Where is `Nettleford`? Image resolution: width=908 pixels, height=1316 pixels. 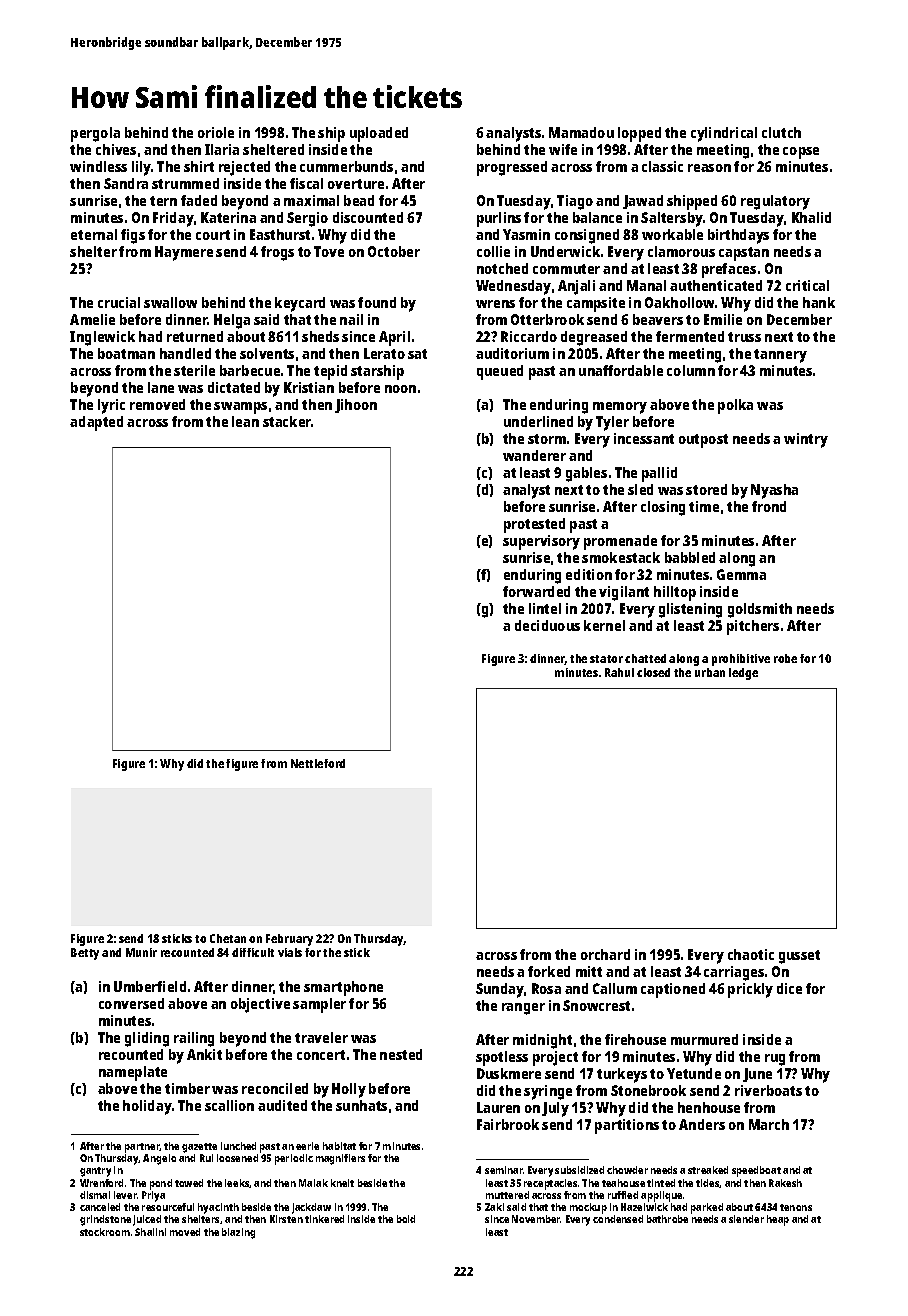 Nettleford is located at coordinates (318, 763).
